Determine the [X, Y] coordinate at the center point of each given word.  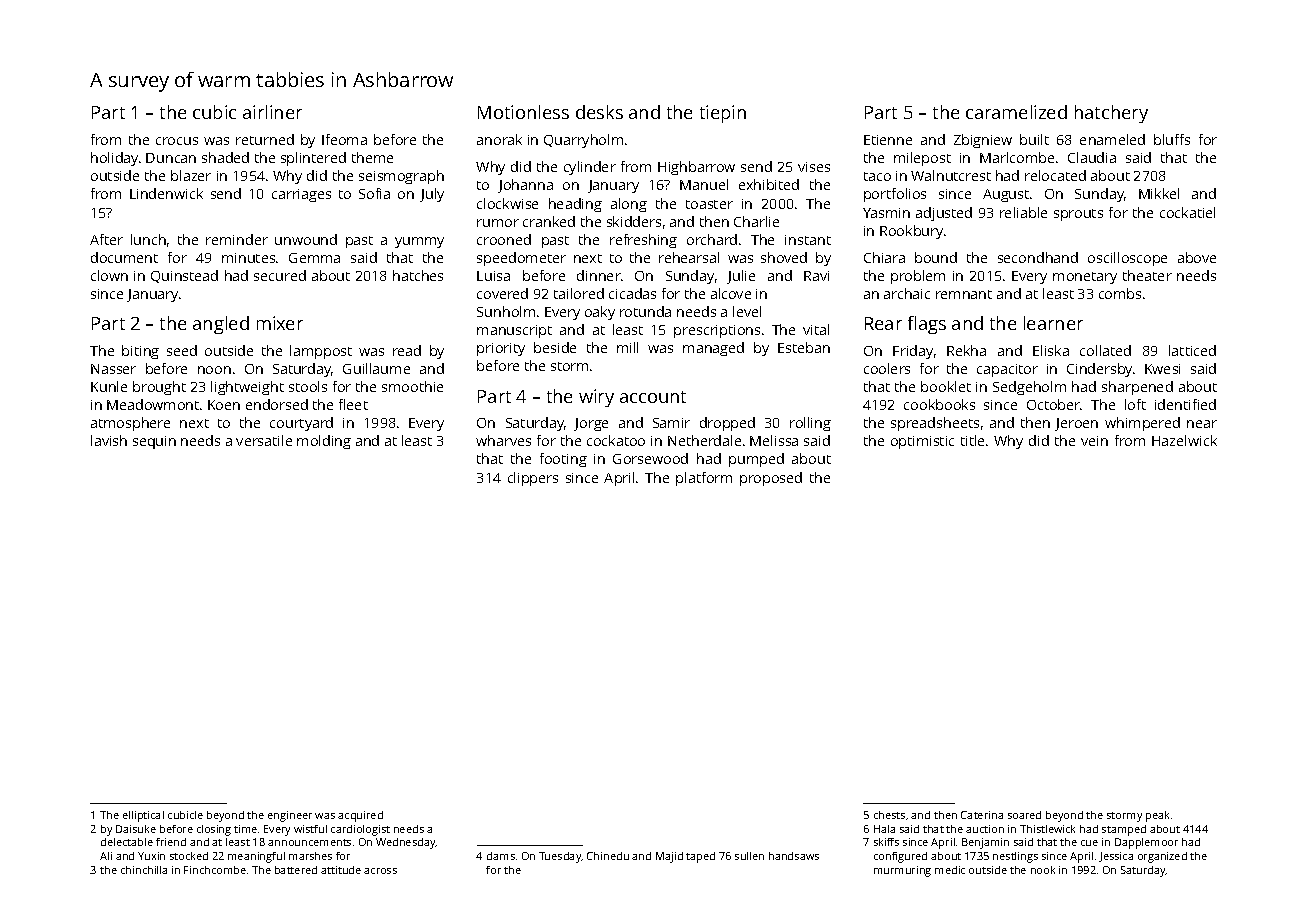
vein [1094, 441]
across [380, 871]
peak [1157, 816]
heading [575, 205]
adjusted [944, 214]
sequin [154, 442]
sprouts [1078, 215]
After [106, 239]
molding [324, 442]
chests [889, 815]
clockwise [507, 203]
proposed [771, 479]
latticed [1192, 350]
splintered [313, 159]
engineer [290, 816]
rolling [810, 424]
